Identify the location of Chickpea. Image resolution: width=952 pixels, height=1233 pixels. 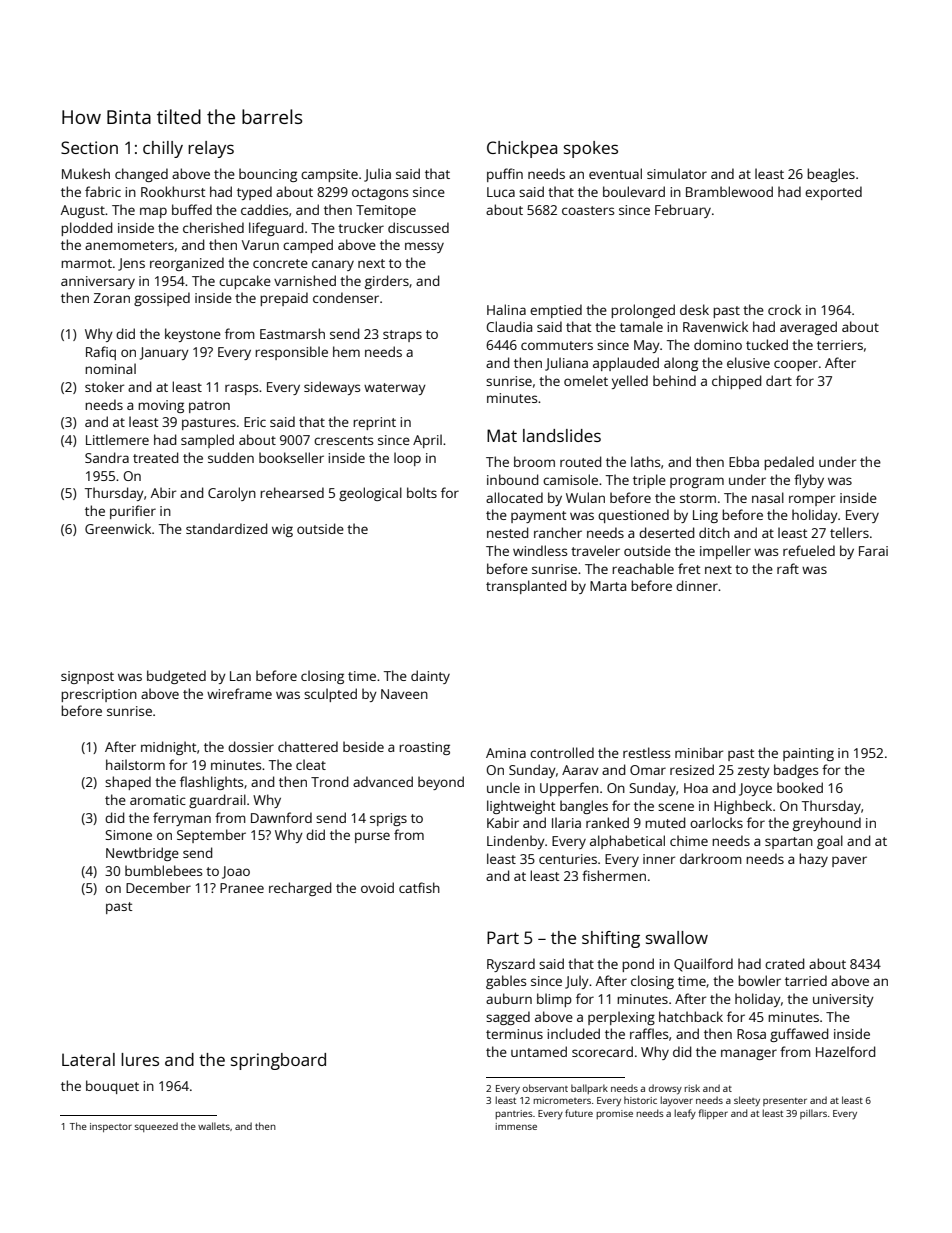
(522, 149).
